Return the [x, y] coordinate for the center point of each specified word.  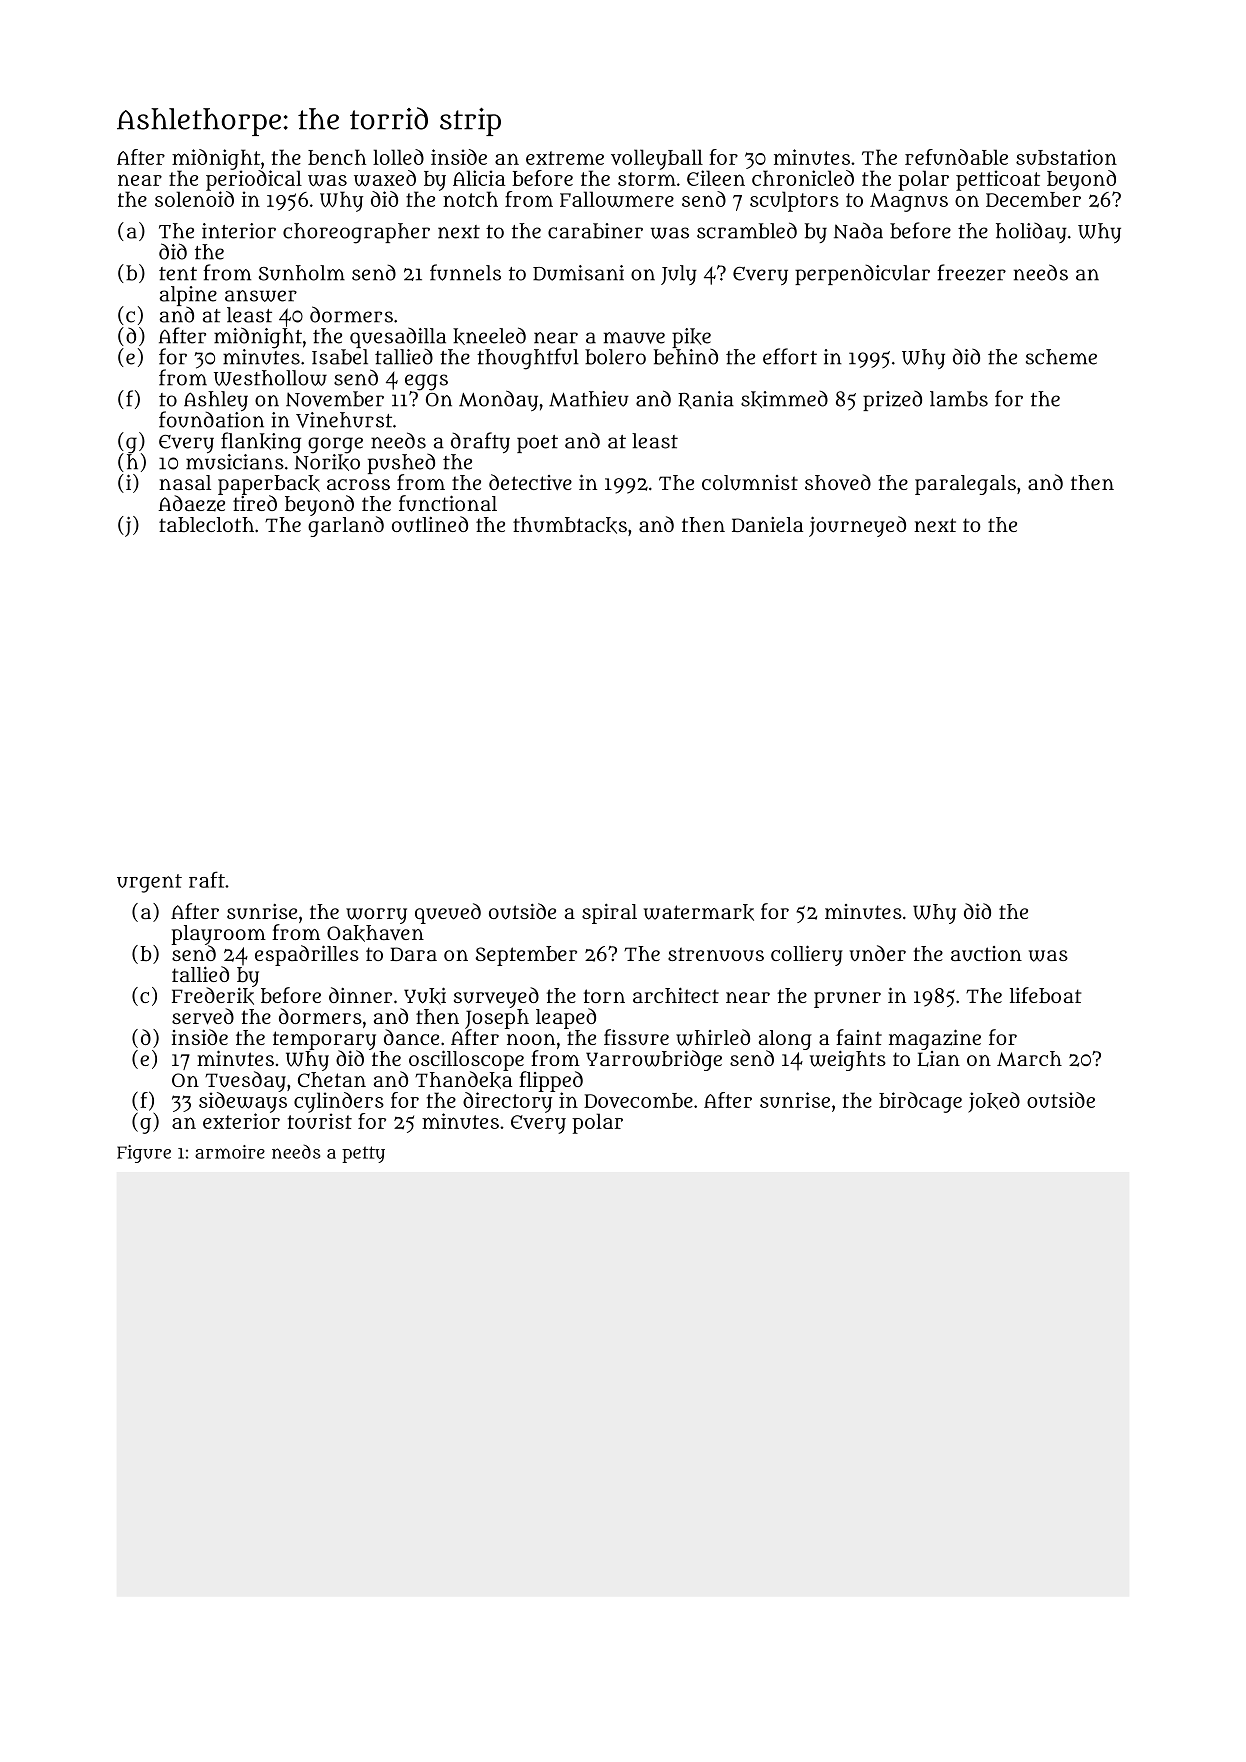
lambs [959, 399]
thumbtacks [570, 525]
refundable [956, 157]
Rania [706, 400]
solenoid [194, 199]
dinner [360, 995]
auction [986, 954]
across [358, 484]
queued [448, 913]
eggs [426, 382]
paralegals [965, 485]
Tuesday [245, 1081]
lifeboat [1045, 995]
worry [376, 916]
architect [676, 995]
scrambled [747, 230]
